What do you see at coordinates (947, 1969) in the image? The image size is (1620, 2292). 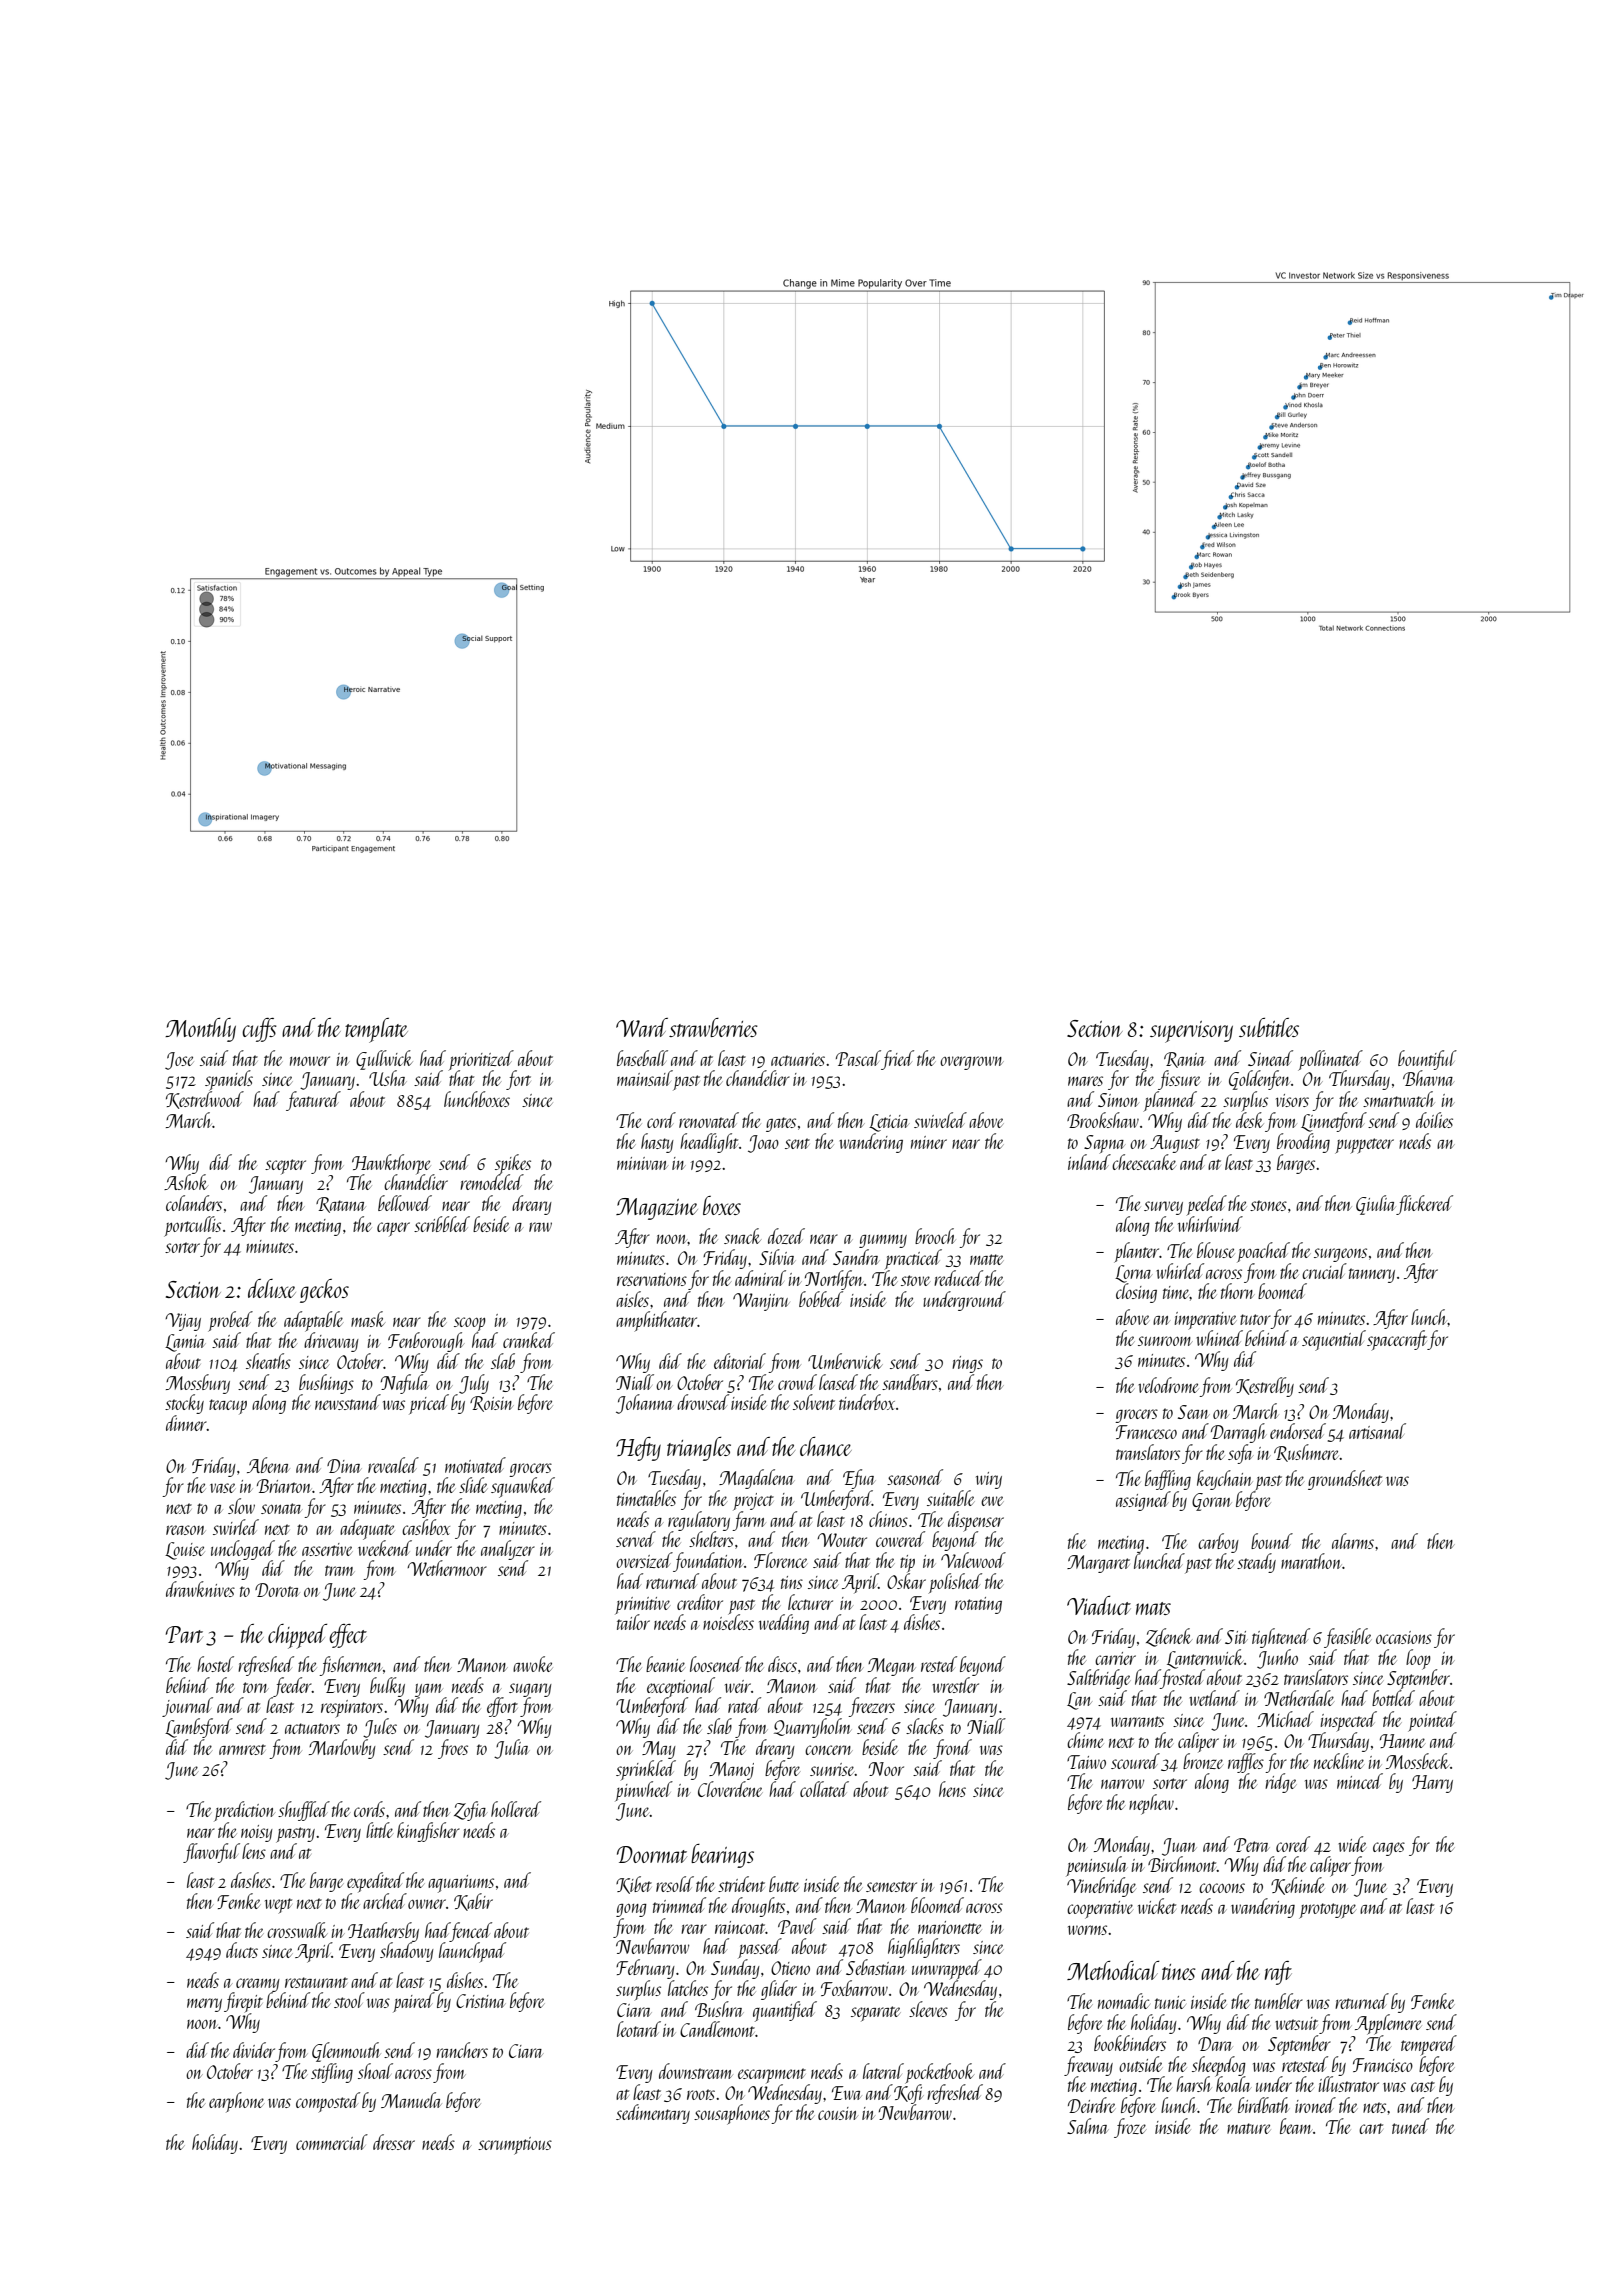 I see `unwrapped` at bounding box center [947, 1969].
